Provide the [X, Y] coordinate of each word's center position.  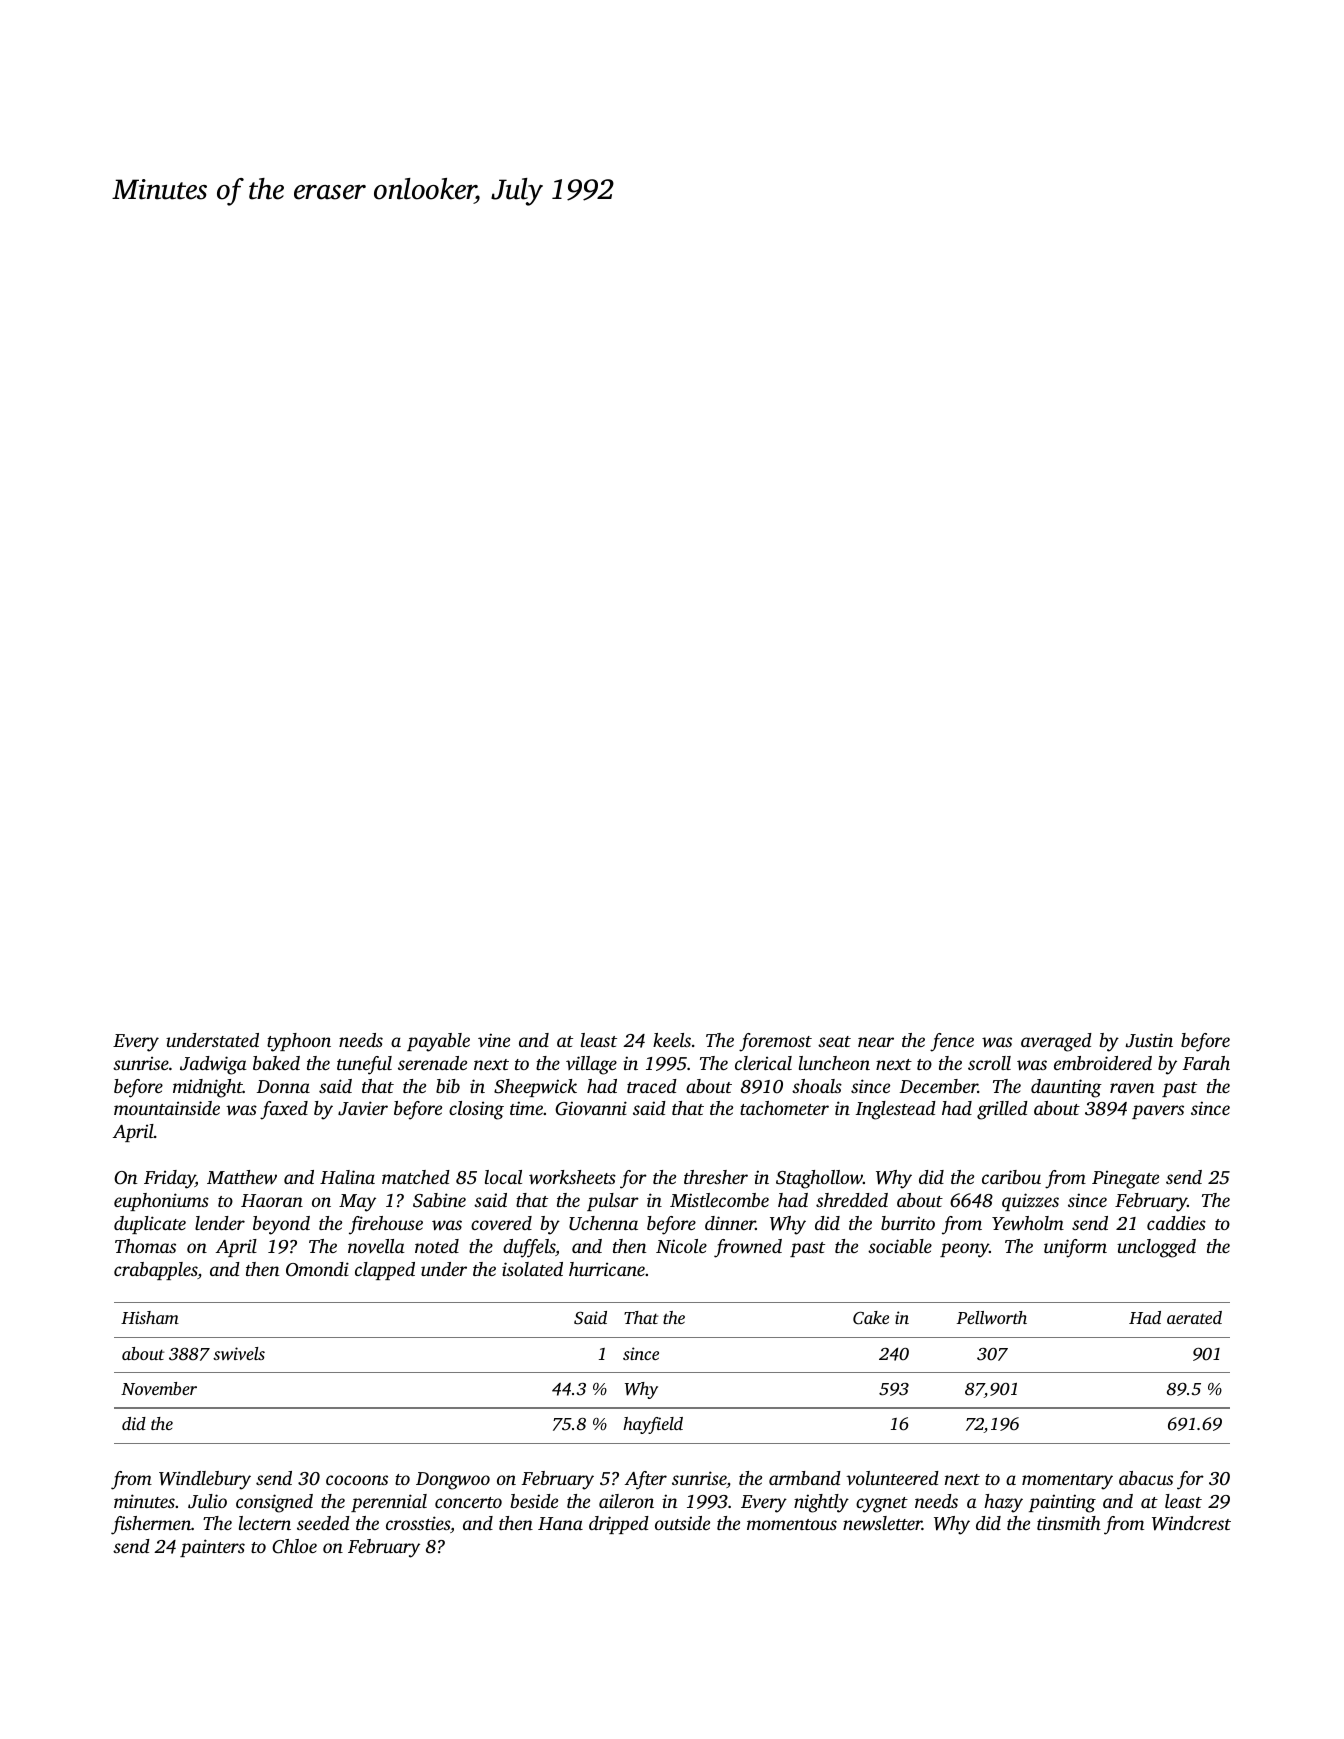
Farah [1206, 1063]
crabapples [156, 1271]
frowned [748, 1248]
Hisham [150, 1317]
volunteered [892, 1478]
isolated [532, 1269]
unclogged [1156, 1248]
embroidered [1103, 1063]
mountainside [167, 1108]
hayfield [653, 1425]
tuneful [364, 1065]
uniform [1075, 1248]
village [591, 1065]
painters [212, 1548]
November [159, 1388]
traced [652, 1086]
